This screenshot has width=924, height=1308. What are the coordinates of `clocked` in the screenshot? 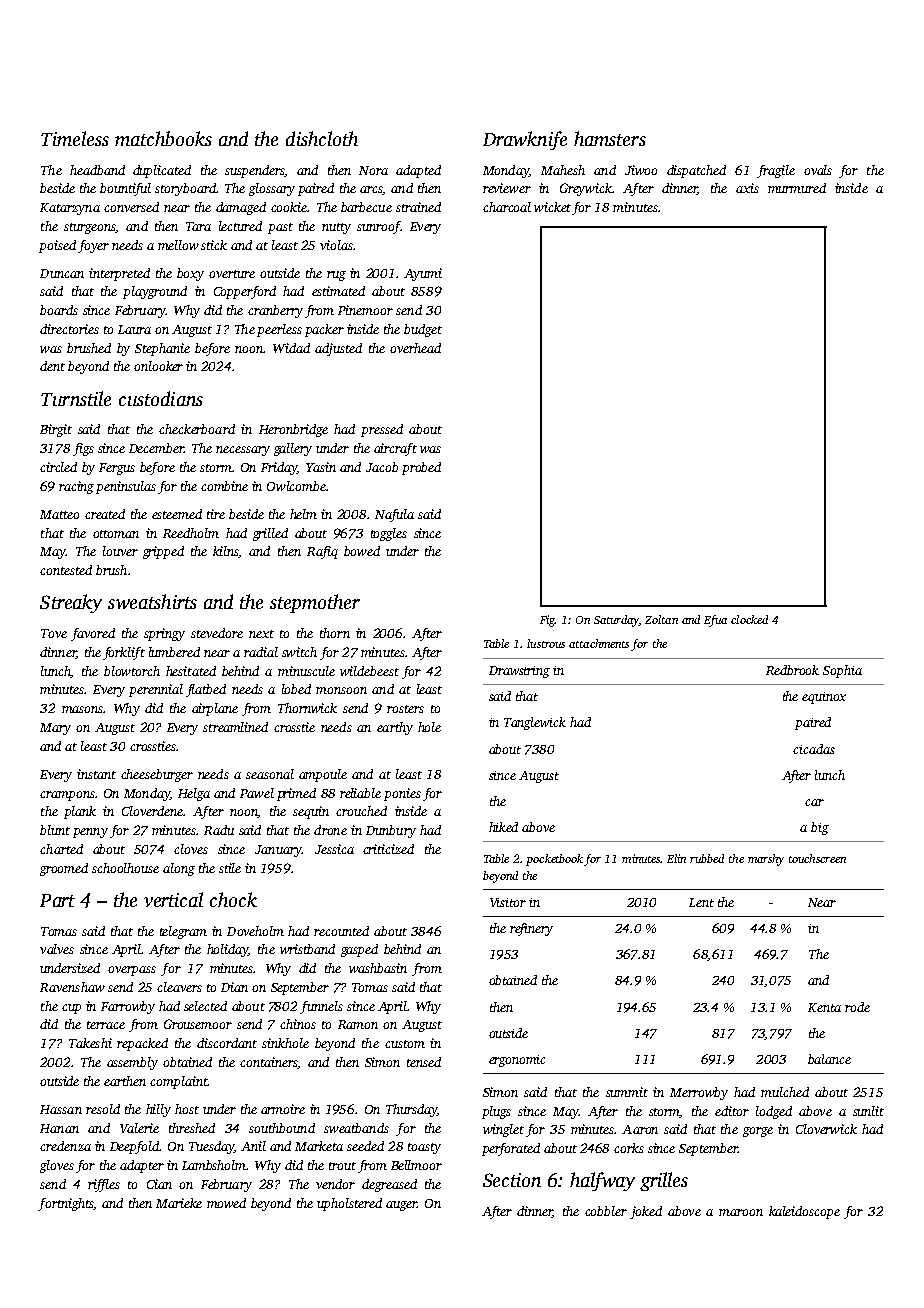 It's located at (749, 619).
